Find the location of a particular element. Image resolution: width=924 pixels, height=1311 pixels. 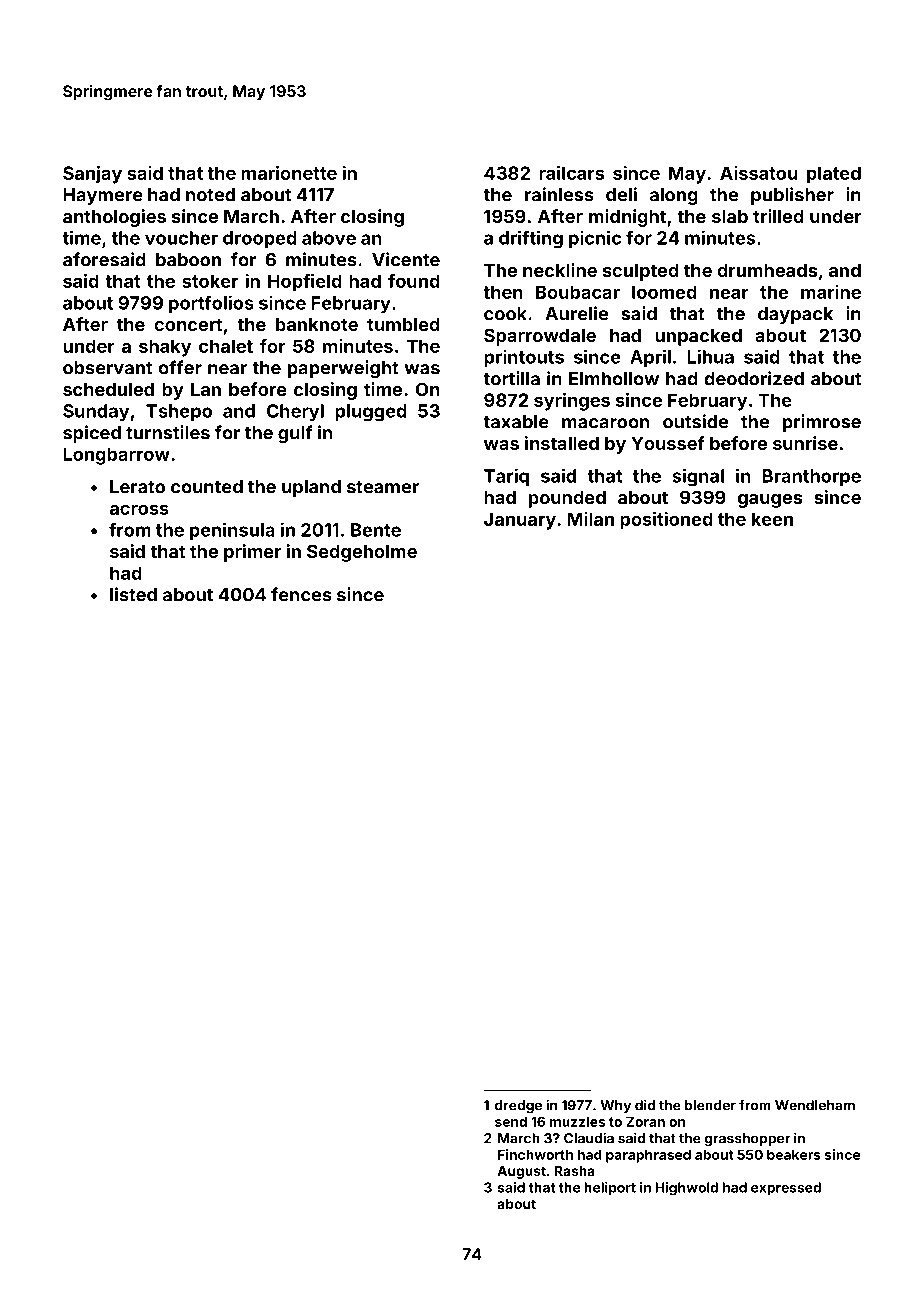

dredge is located at coordinates (518, 1106).
